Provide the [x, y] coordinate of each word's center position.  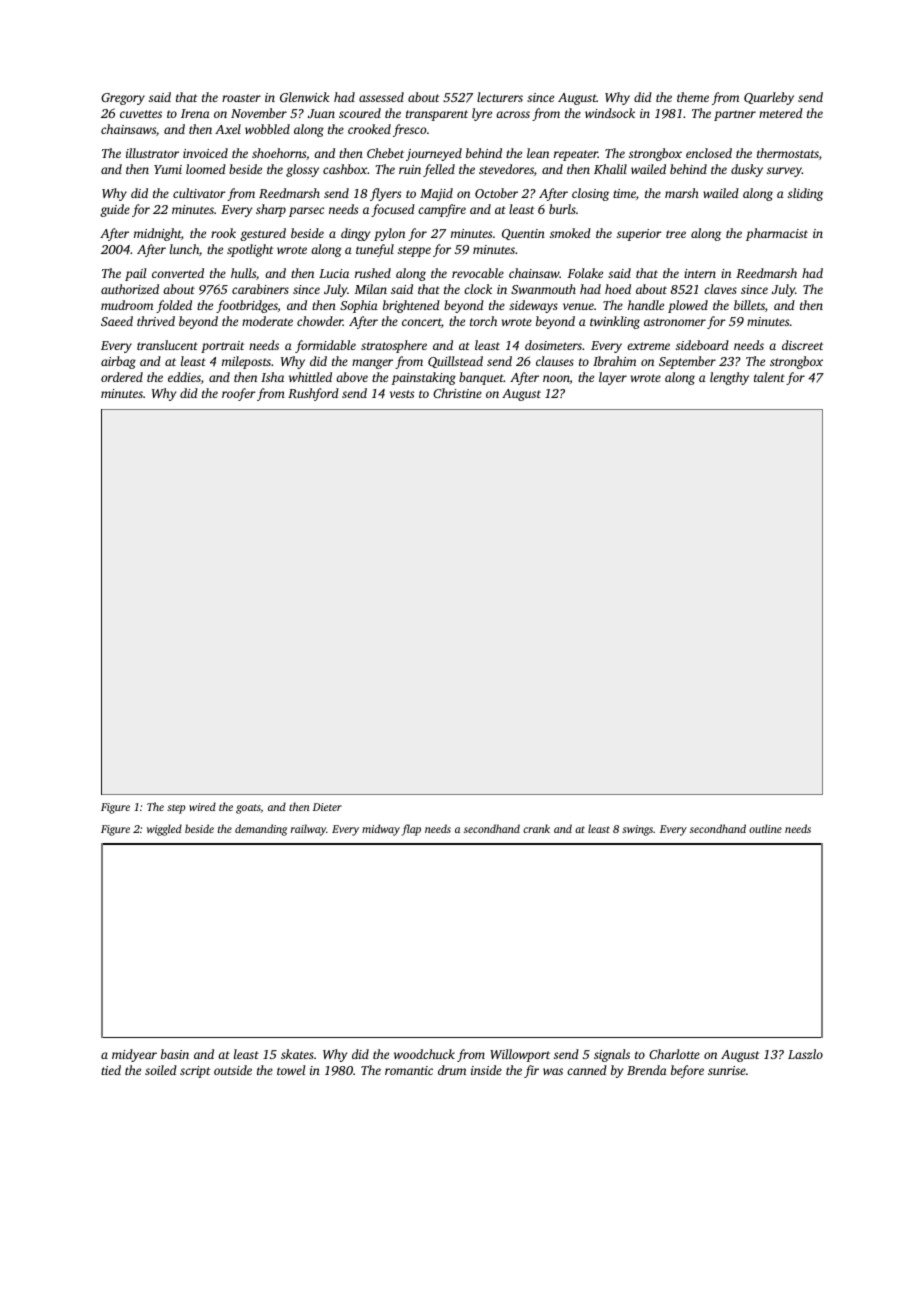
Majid [436, 194]
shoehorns [279, 153]
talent [769, 377]
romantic [409, 1070]
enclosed [709, 153]
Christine [457, 393]
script [195, 1072]
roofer [239, 394]
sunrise [727, 1070]
